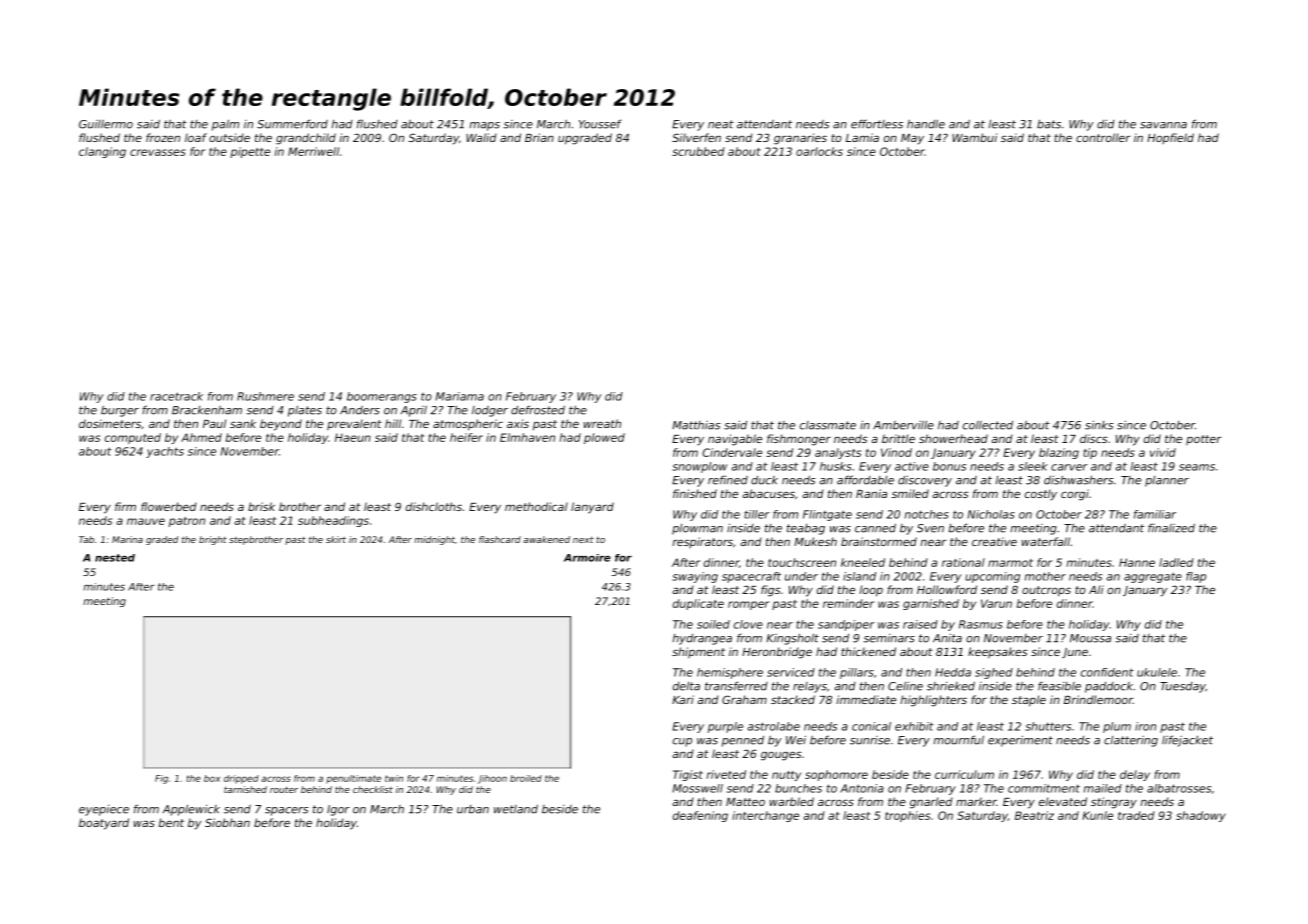 This document has width=1308, height=924. What do you see at coordinates (313, 151) in the document?
I see `Merriwell` at bounding box center [313, 151].
